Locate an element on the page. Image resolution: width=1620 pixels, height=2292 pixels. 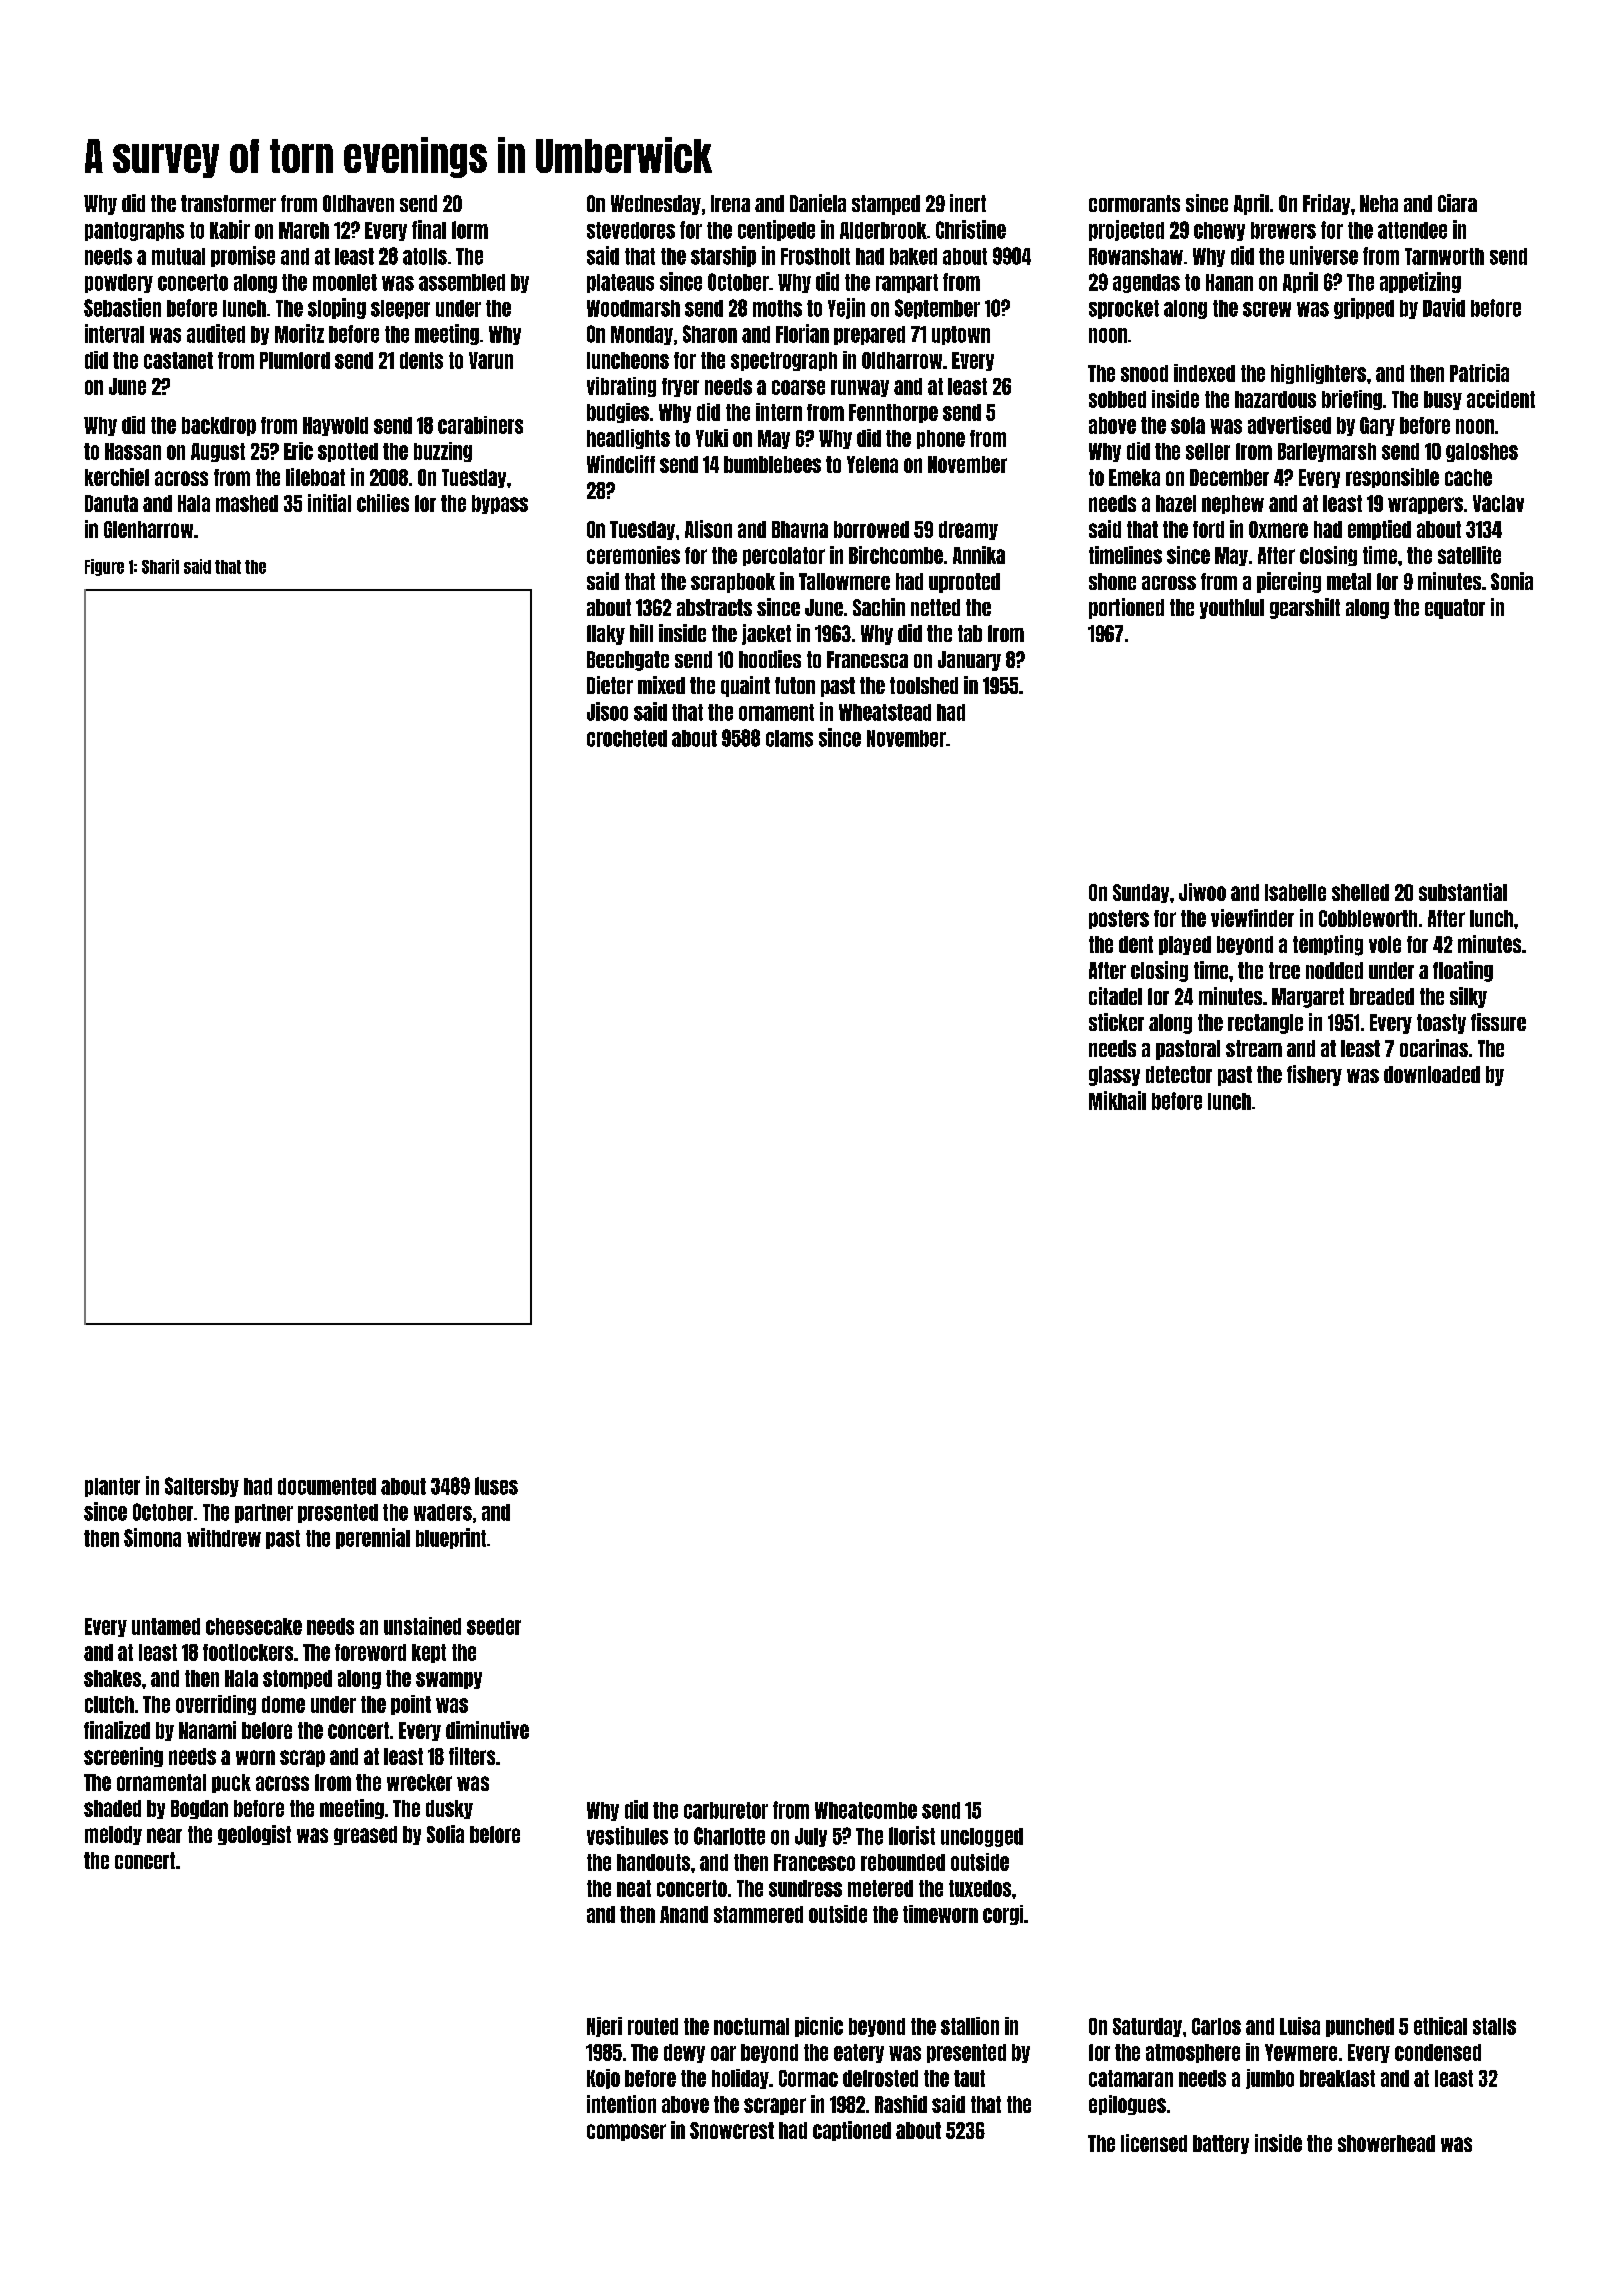
Sunday is located at coordinates (1141, 893).
